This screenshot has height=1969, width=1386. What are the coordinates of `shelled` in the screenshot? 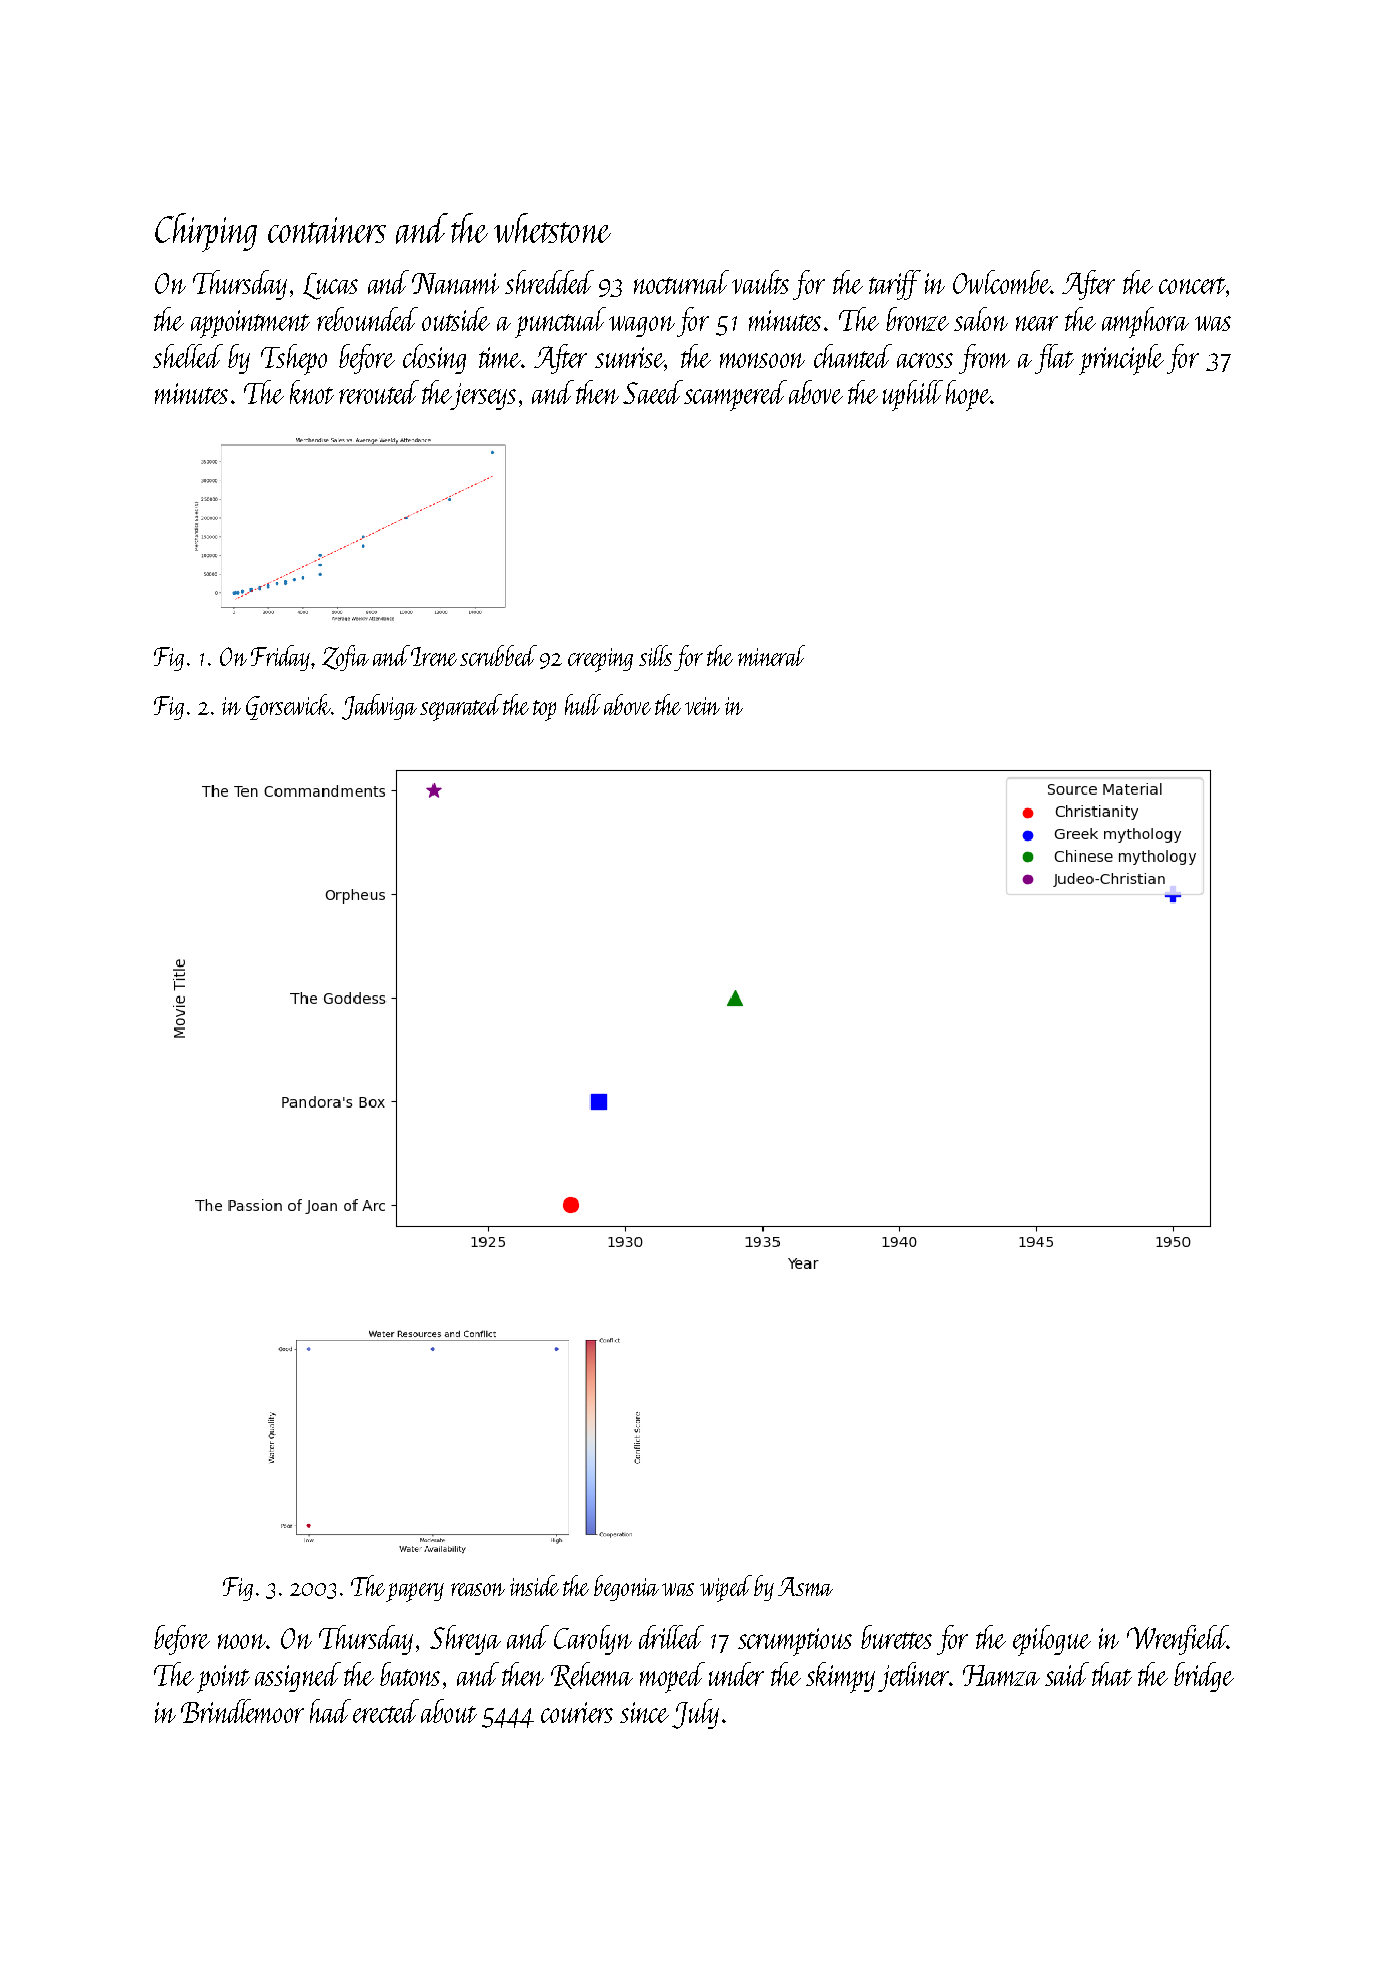 It's located at (188, 356).
